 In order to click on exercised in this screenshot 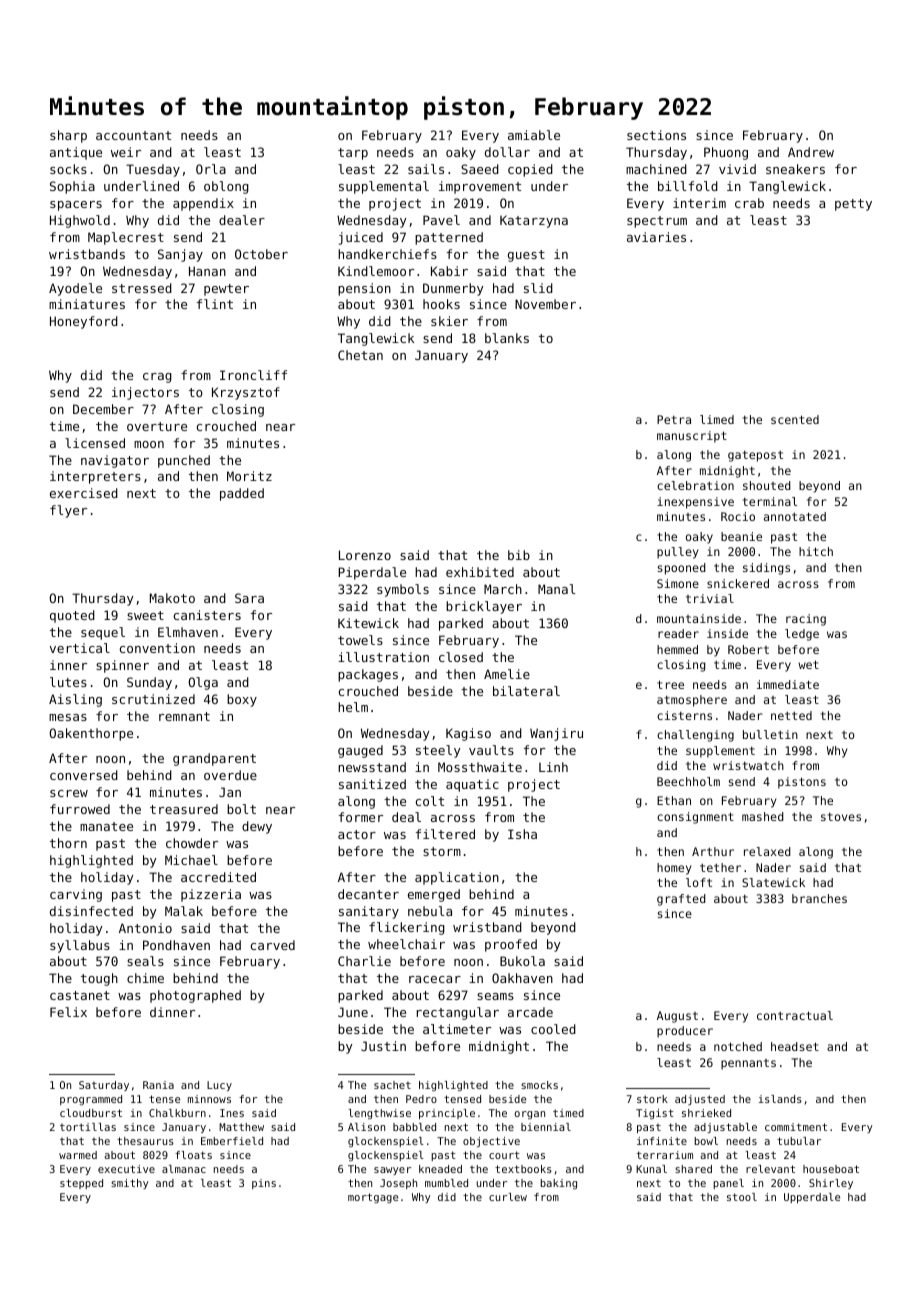, I will do `click(84, 493)`.
